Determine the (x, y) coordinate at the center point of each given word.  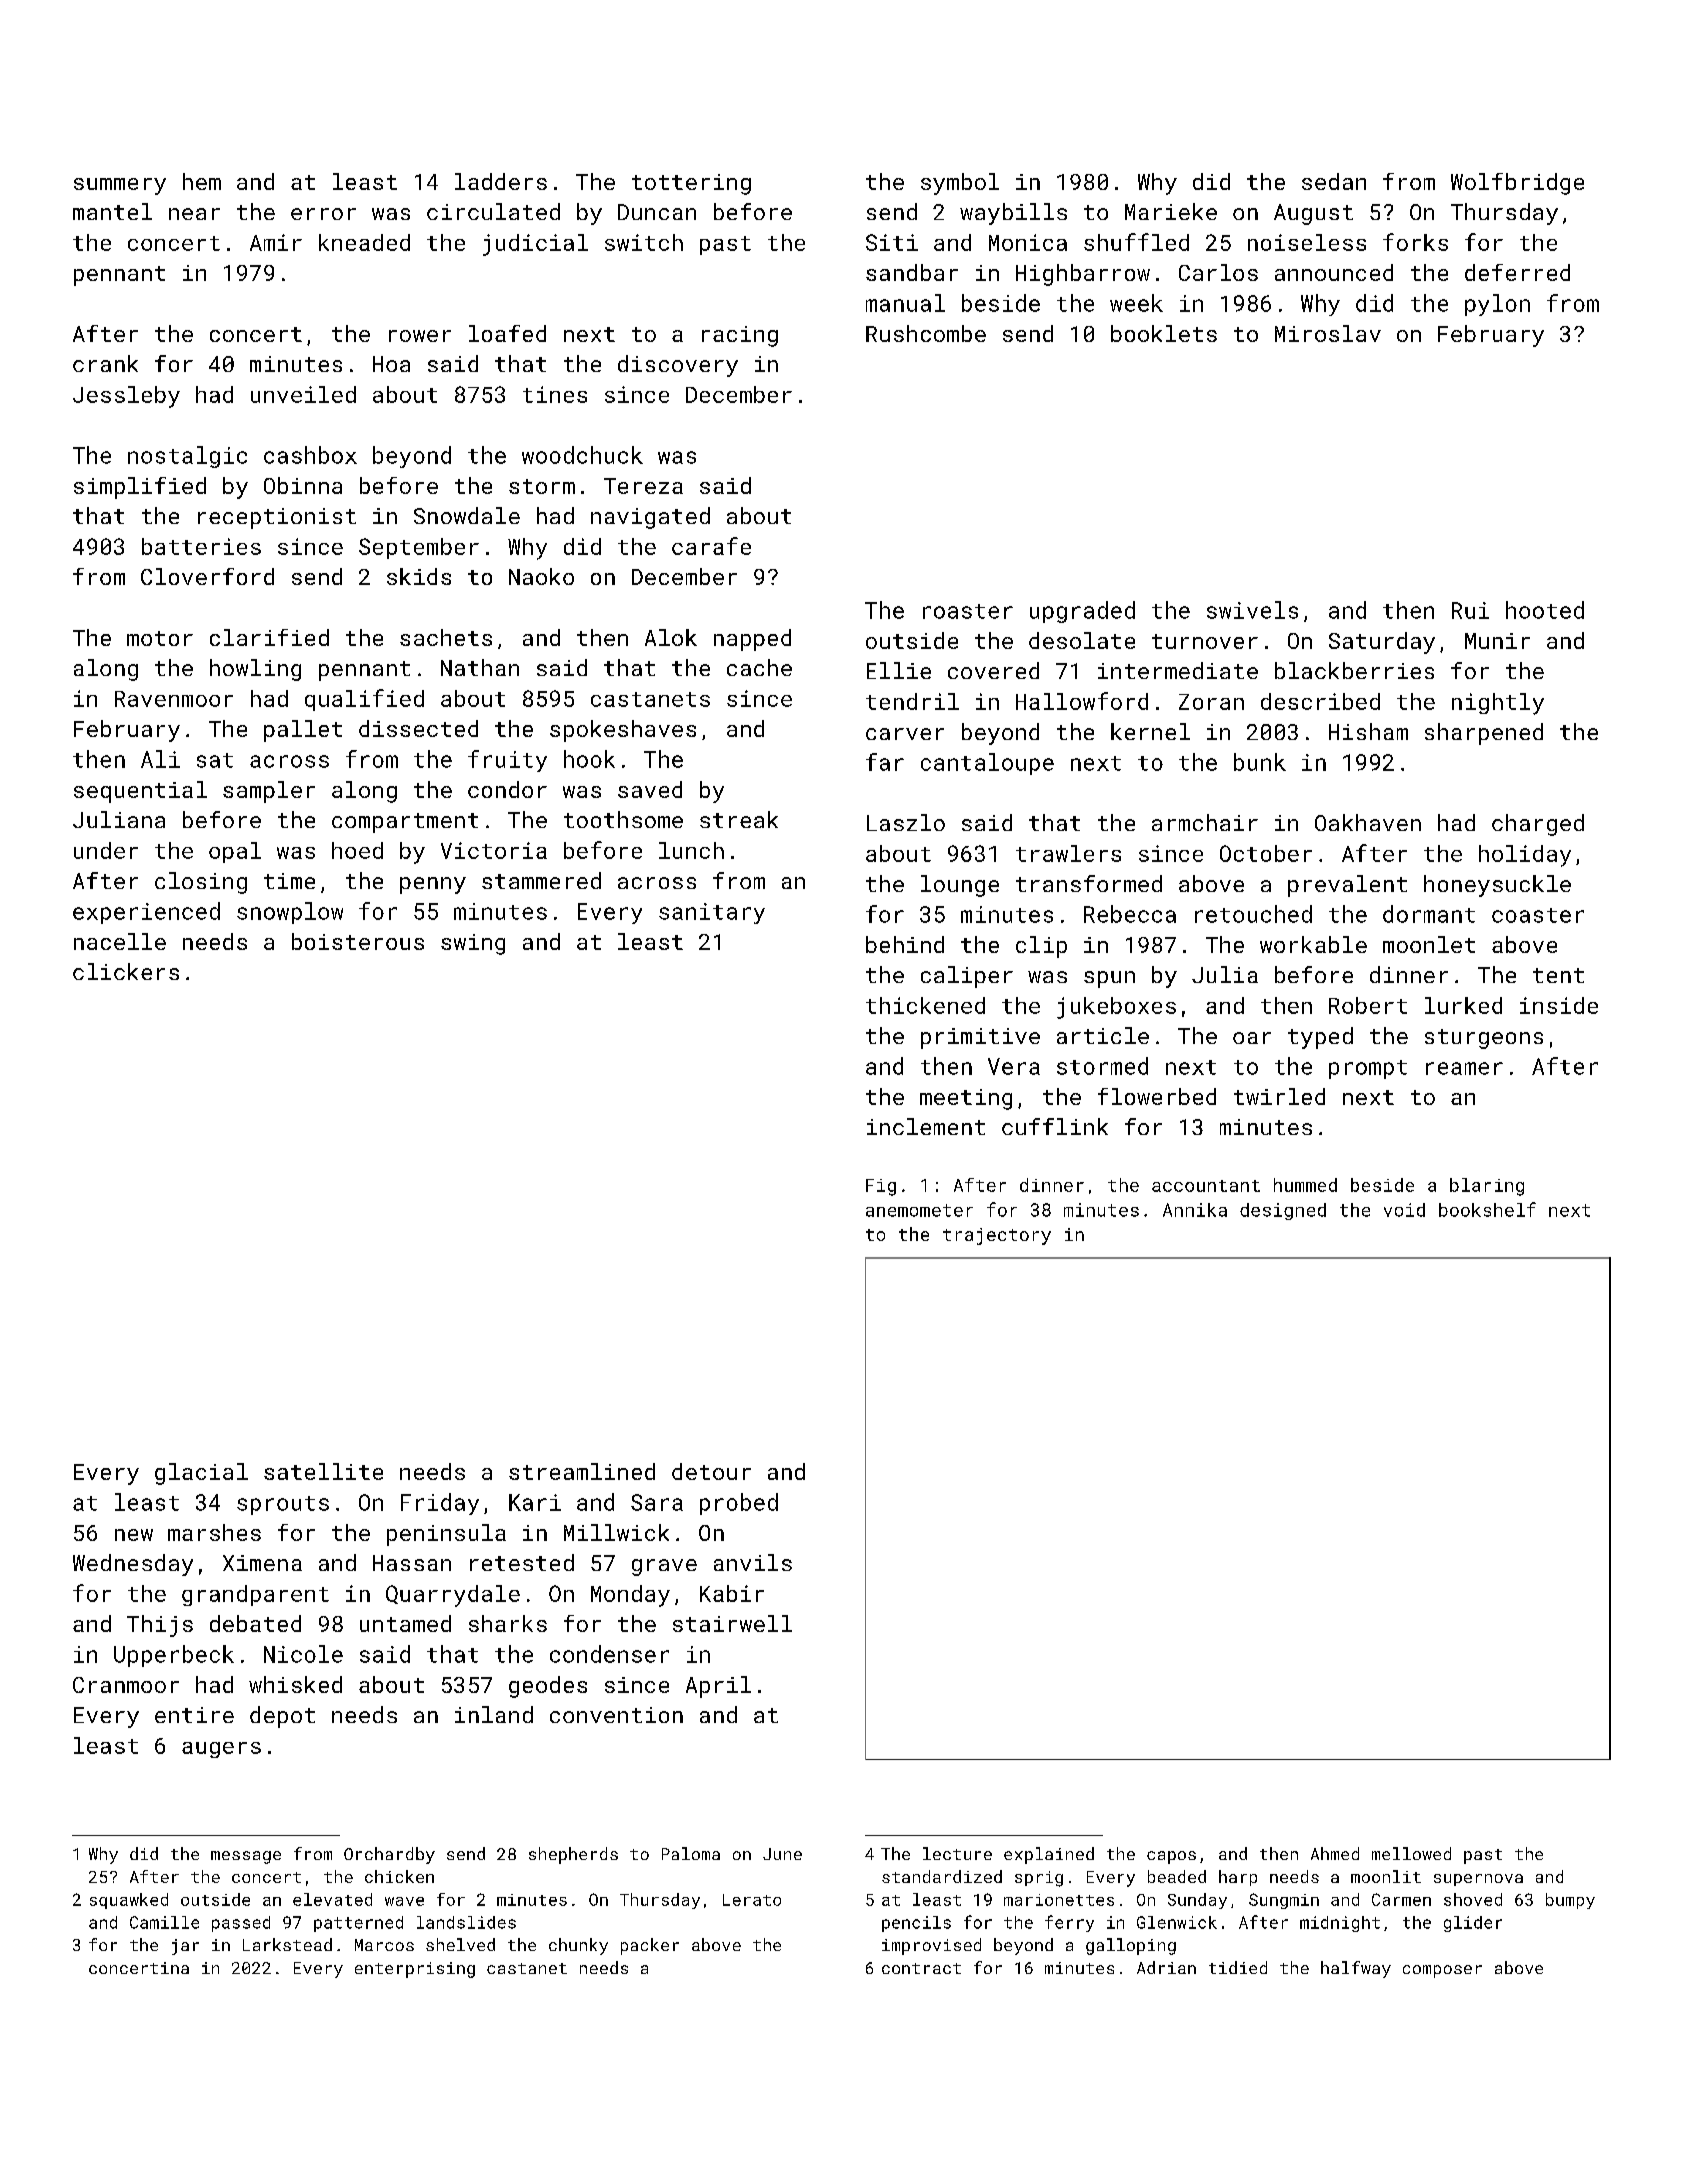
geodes (548, 1687)
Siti (892, 242)
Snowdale (467, 515)
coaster (1538, 915)
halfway (1356, 1969)
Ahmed (1335, 1853)
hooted (1545, 610)
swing (473, 944)
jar (185, 1947)
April (718, 1687)
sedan (1334, 181)
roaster (968, 611)
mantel (112, 211)
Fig (881, 1187)
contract (921, 1968)
